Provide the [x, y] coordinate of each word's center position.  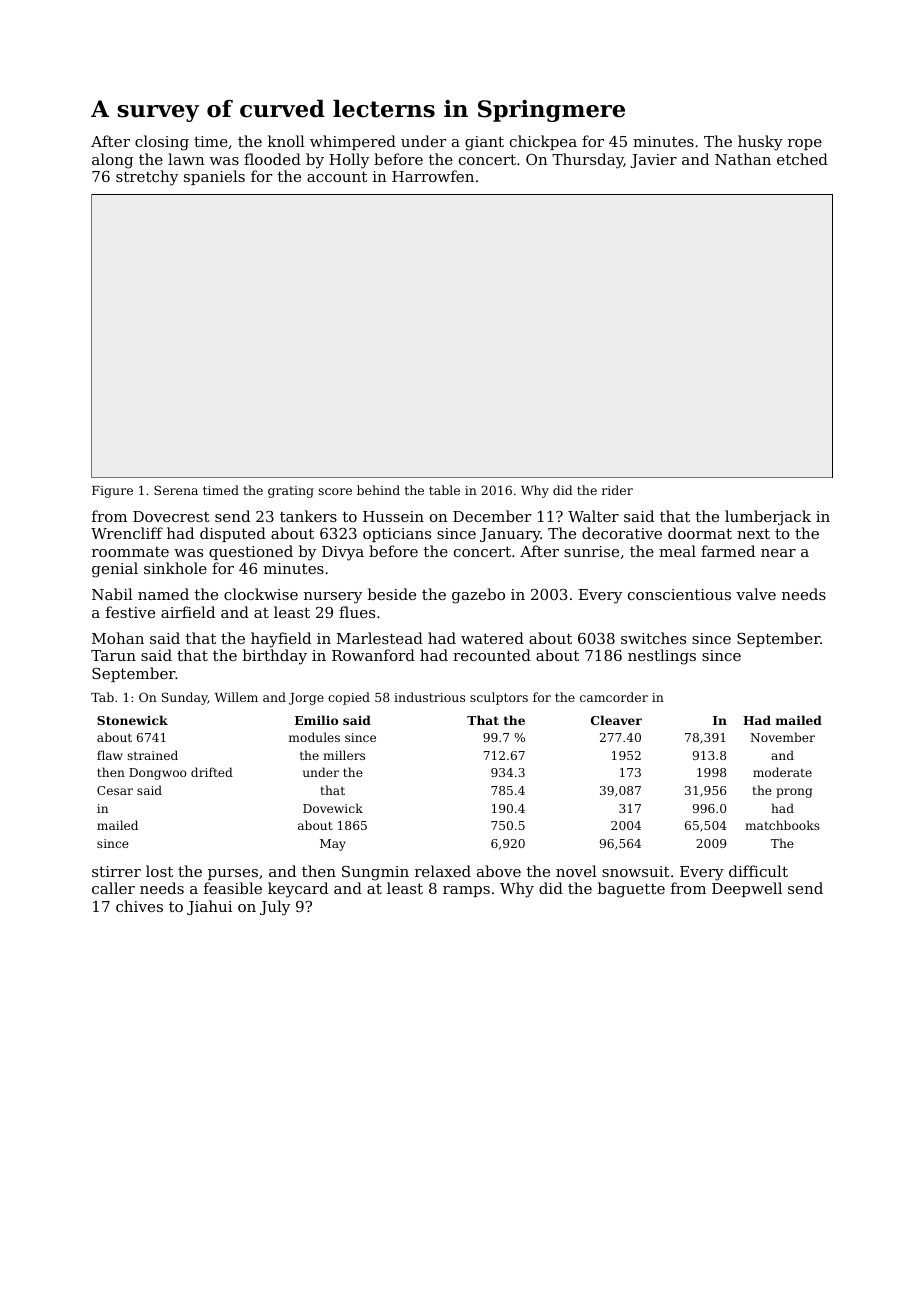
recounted [492, 655]
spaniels [214, 177]
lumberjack [768, 518]
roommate [130, 551]
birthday [275, 657]
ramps [466, 891]
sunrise [591, 551]
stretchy [147, 178]
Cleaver [616, 720]
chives [139, 906]
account [337, 176]
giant [484, 143]
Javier [653, 161]
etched [802, 159]
